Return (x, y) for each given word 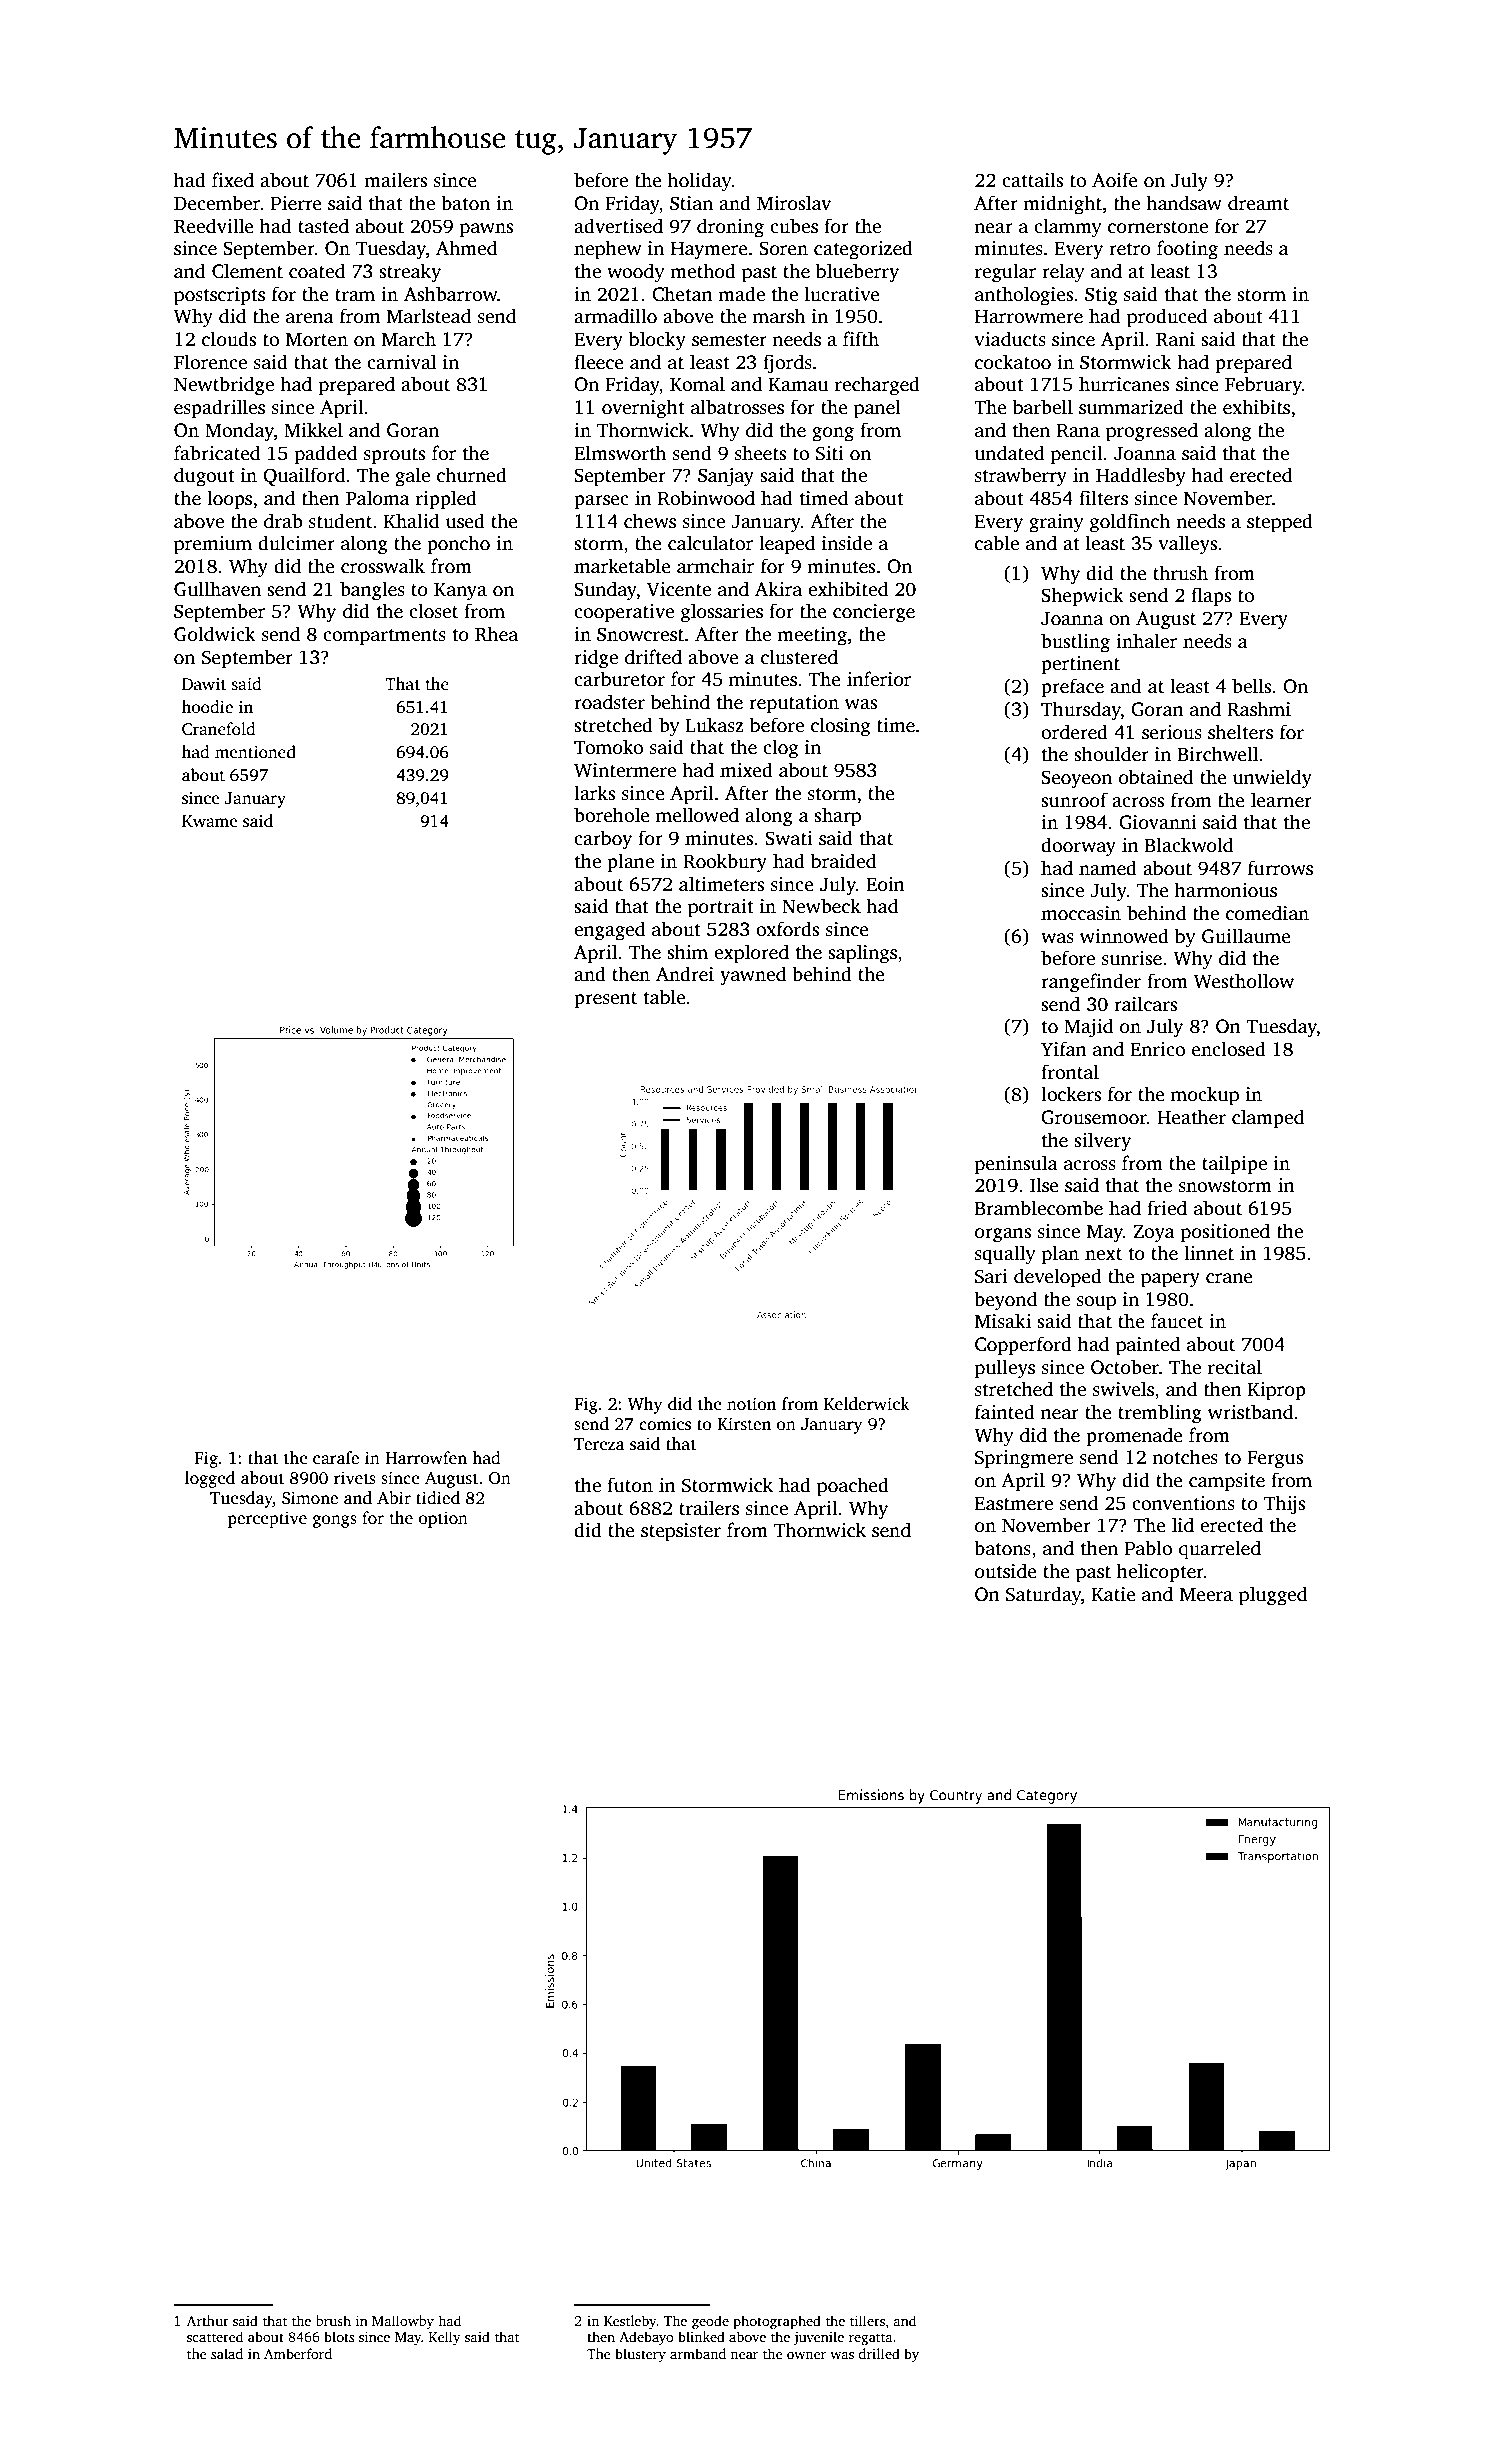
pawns (486, 230)
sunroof (1074, 800)
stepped (1280, 523)
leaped (787, 545)
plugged (1273, 1596)
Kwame (209, 821)
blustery (640, 2355)
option (443, 1519)
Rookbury (725, 863)
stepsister (681, 1532)
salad (227, 2353)
